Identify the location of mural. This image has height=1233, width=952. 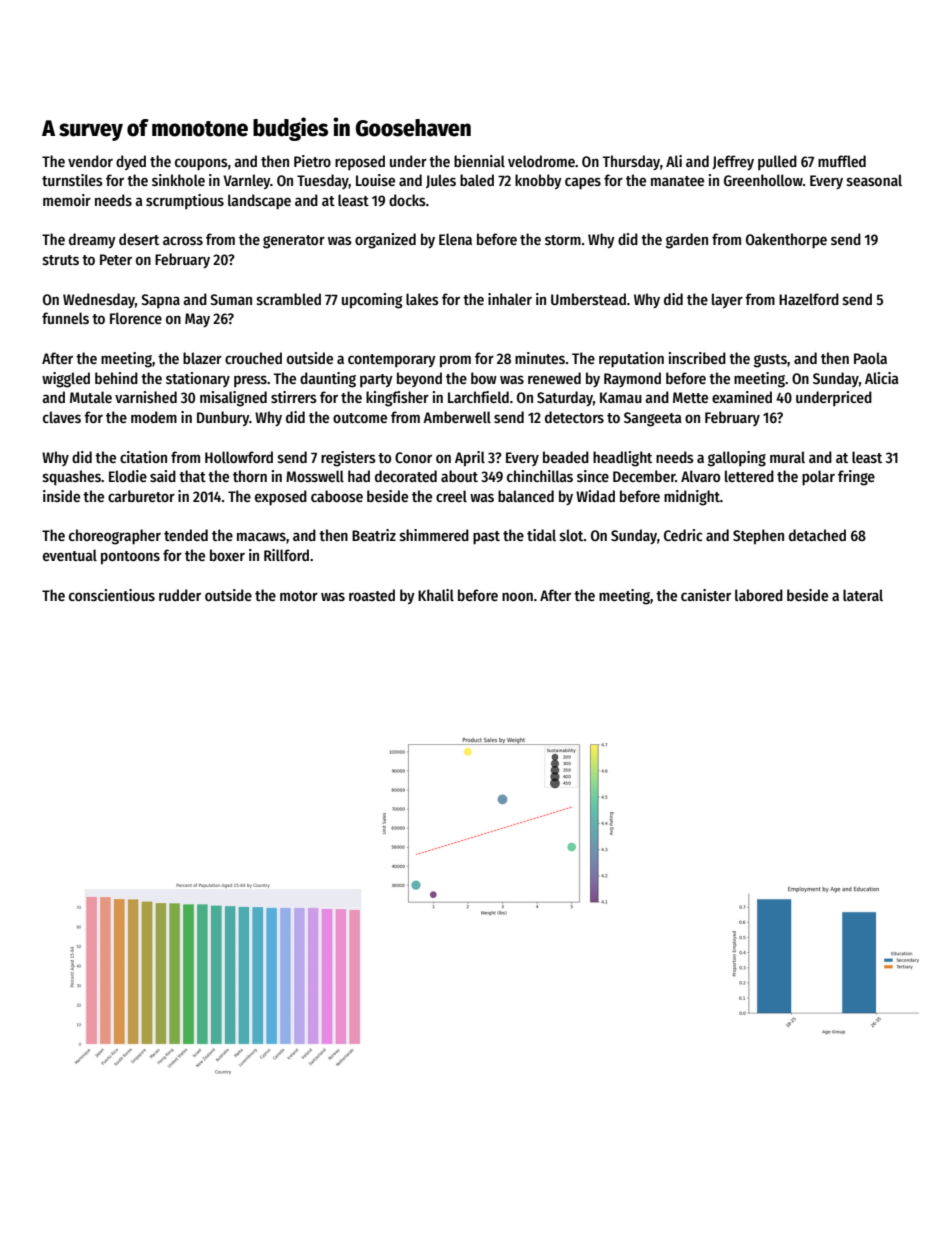
(787, 457).
